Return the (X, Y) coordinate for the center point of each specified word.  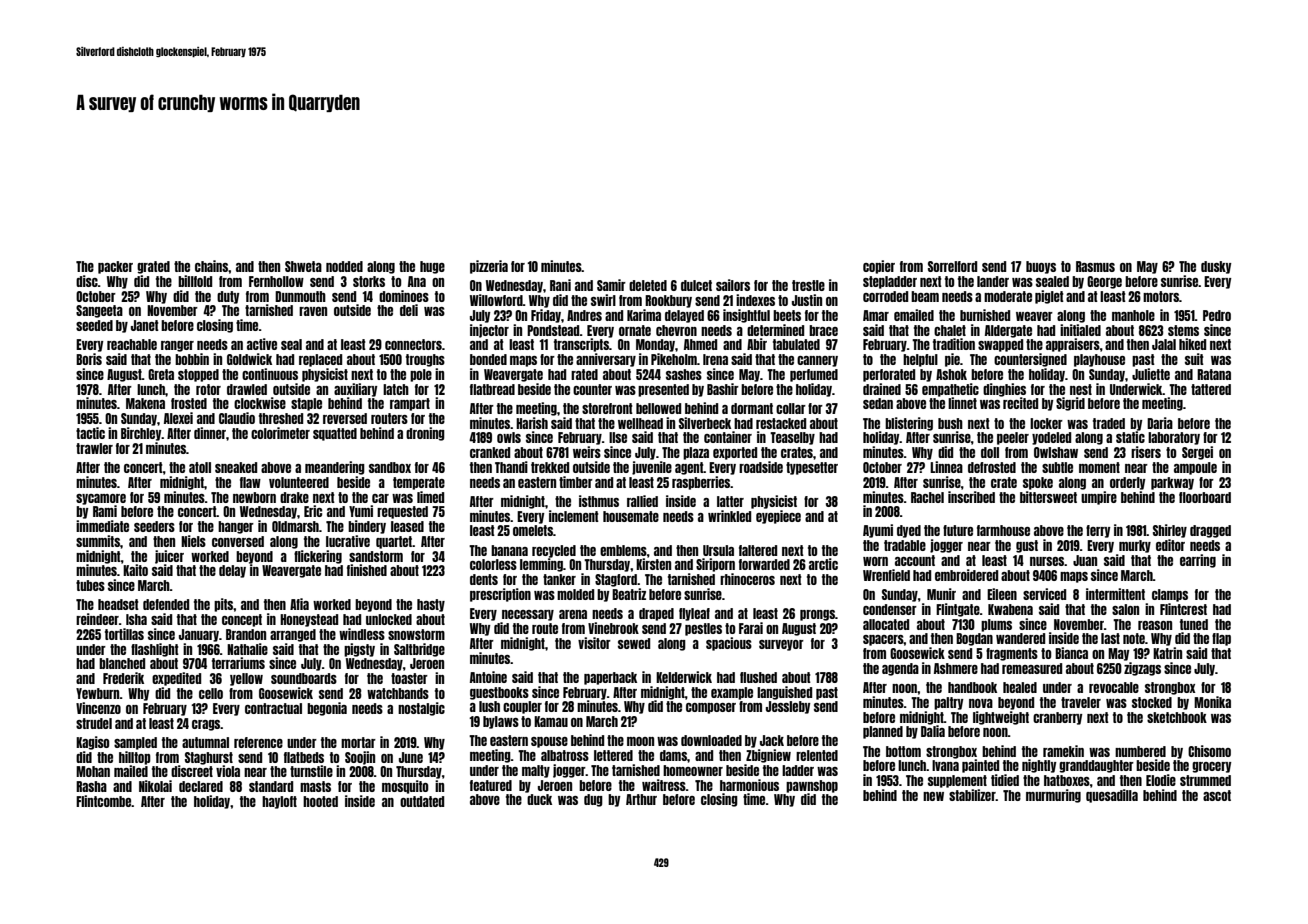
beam (925, 296)
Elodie (1161, 780)
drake (294, 497)
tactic (90, 433)
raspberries (701, 483)
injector (489, 331)
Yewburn (98, 693)
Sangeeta (99, 311)
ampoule (1195, 468)
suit (1194, 359)
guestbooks (499, 693)
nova (981, 703)
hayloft (279, 802)
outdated (422, 801)
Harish (532, 423)
